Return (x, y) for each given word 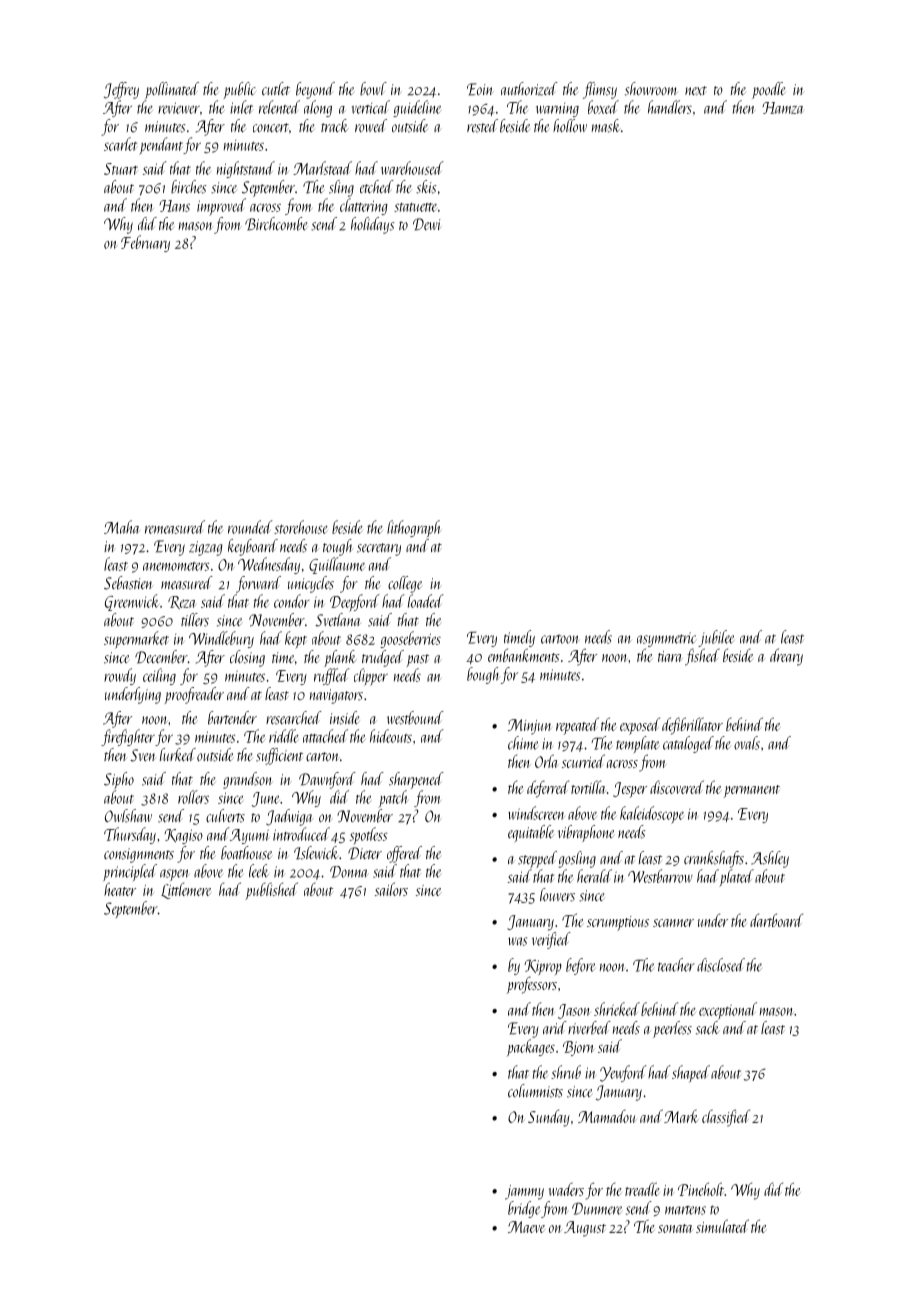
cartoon (560, 639)
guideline (417, 108)
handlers (670, 107)
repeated (577, 726)
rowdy (120, 676)
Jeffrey (121, 90)
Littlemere (186, 890)
